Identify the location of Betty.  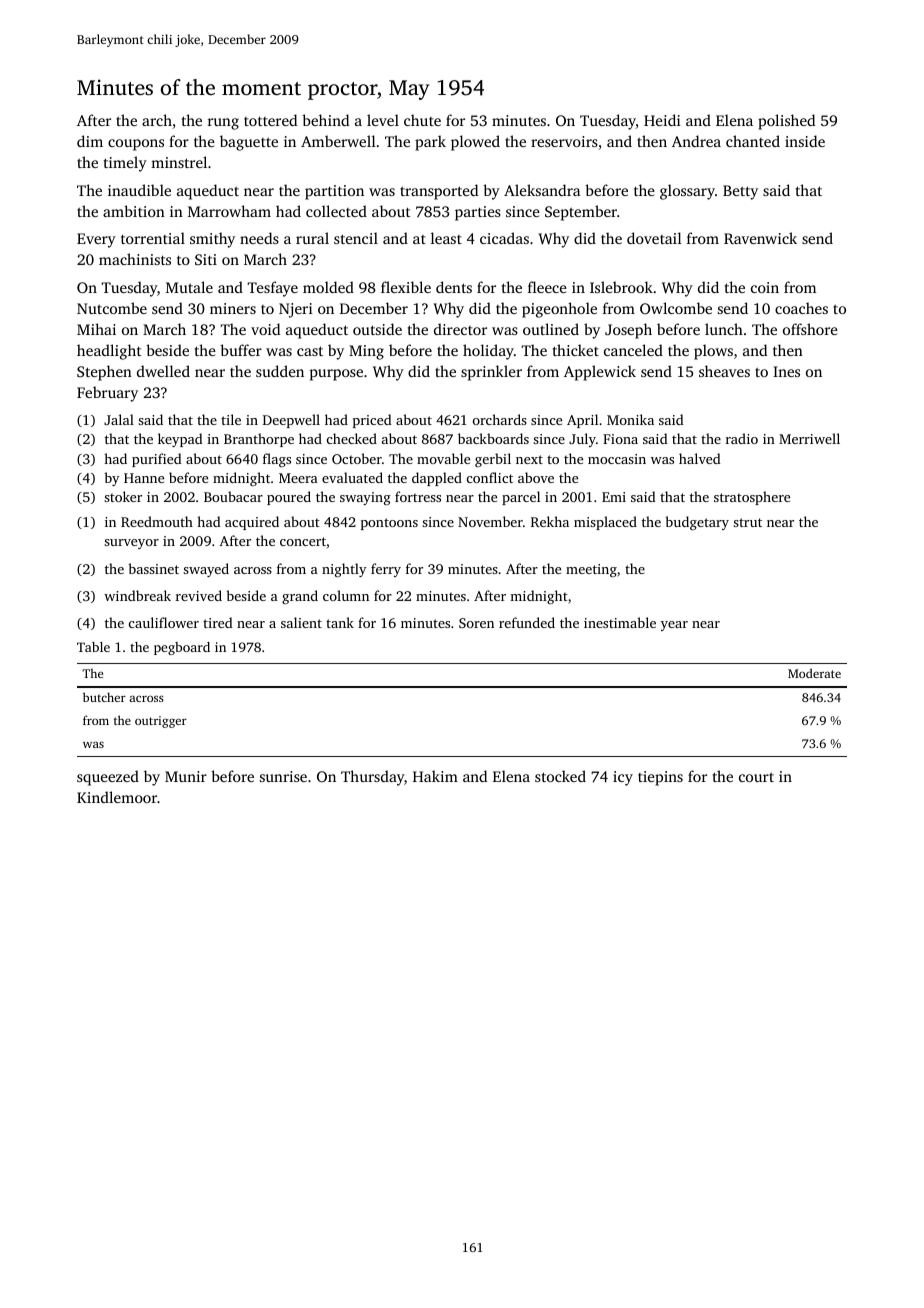
(740, 192).
